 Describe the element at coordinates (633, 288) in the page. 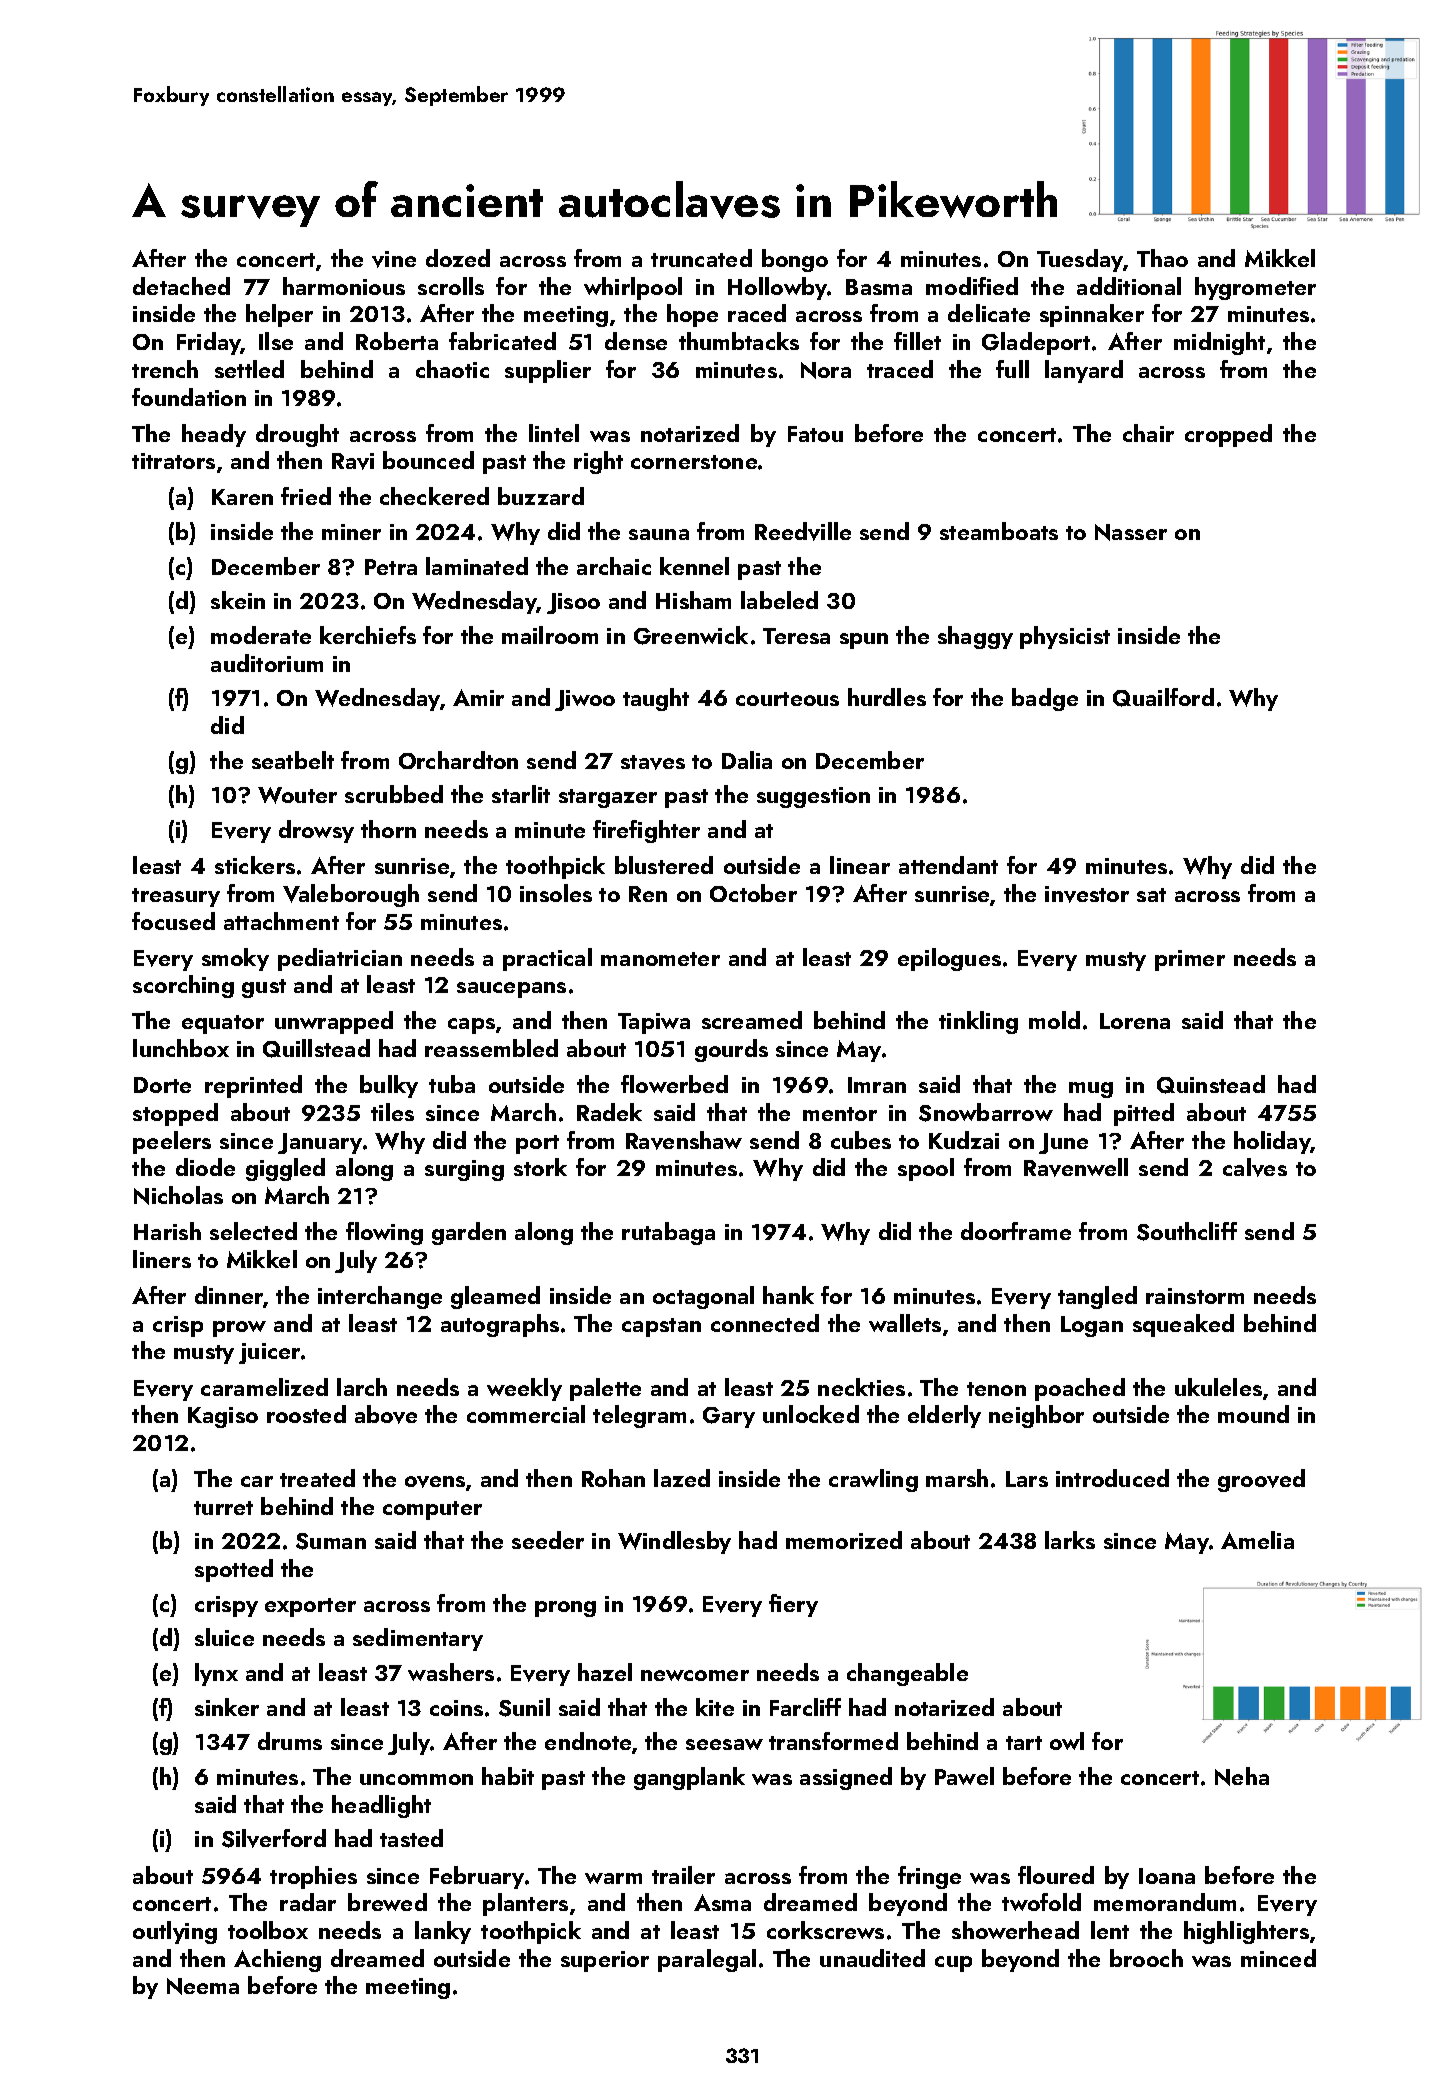

I see `whirlpool` at that location.
